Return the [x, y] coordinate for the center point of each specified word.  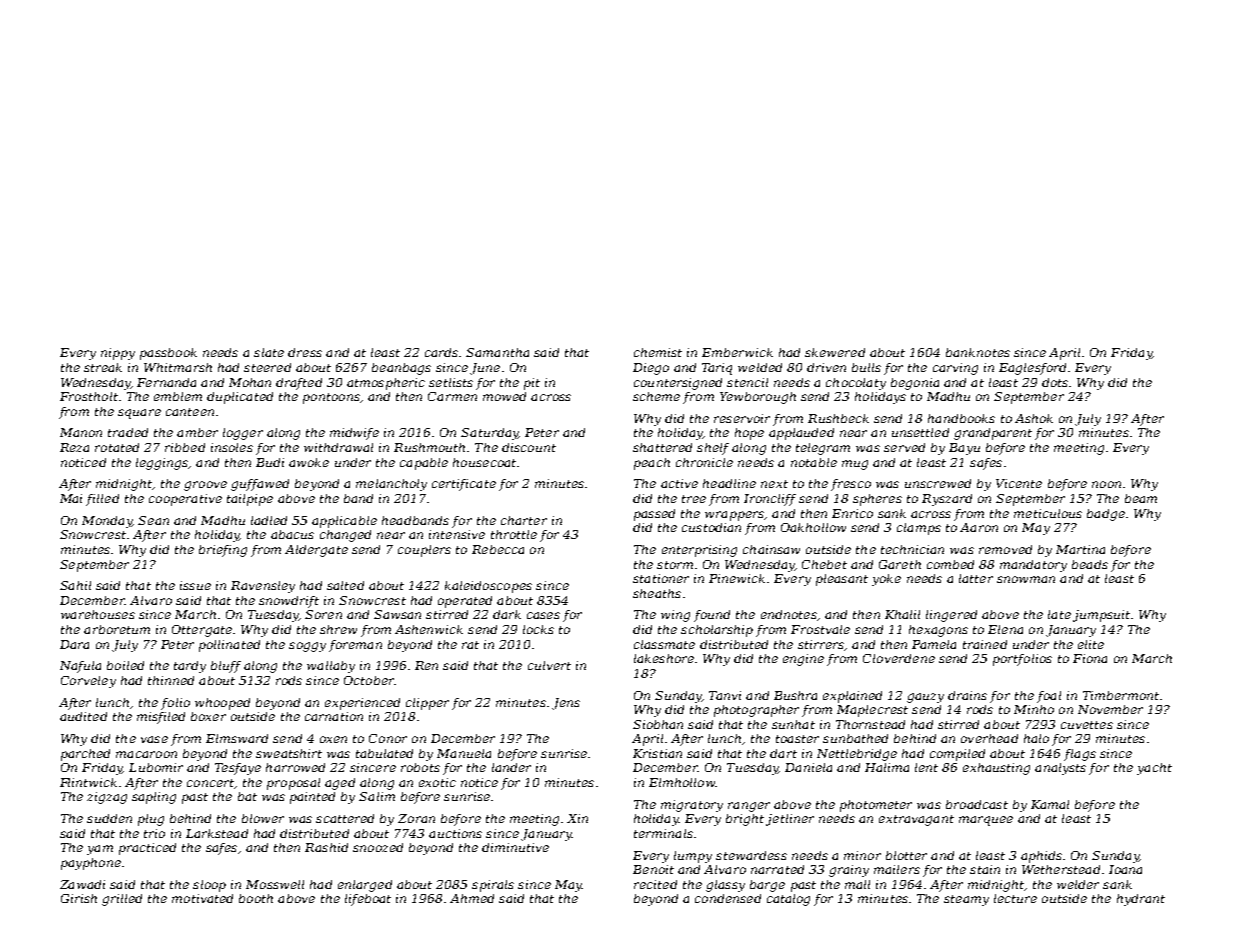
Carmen [452, 396]
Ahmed [472, 898]
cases [543, 615]
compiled [957, 755]
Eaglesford [1032, 369]
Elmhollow [682, 782]
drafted [299, 384]
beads [1090, 564]
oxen [333, 739]
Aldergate [316, 551]
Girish [79, 898]
